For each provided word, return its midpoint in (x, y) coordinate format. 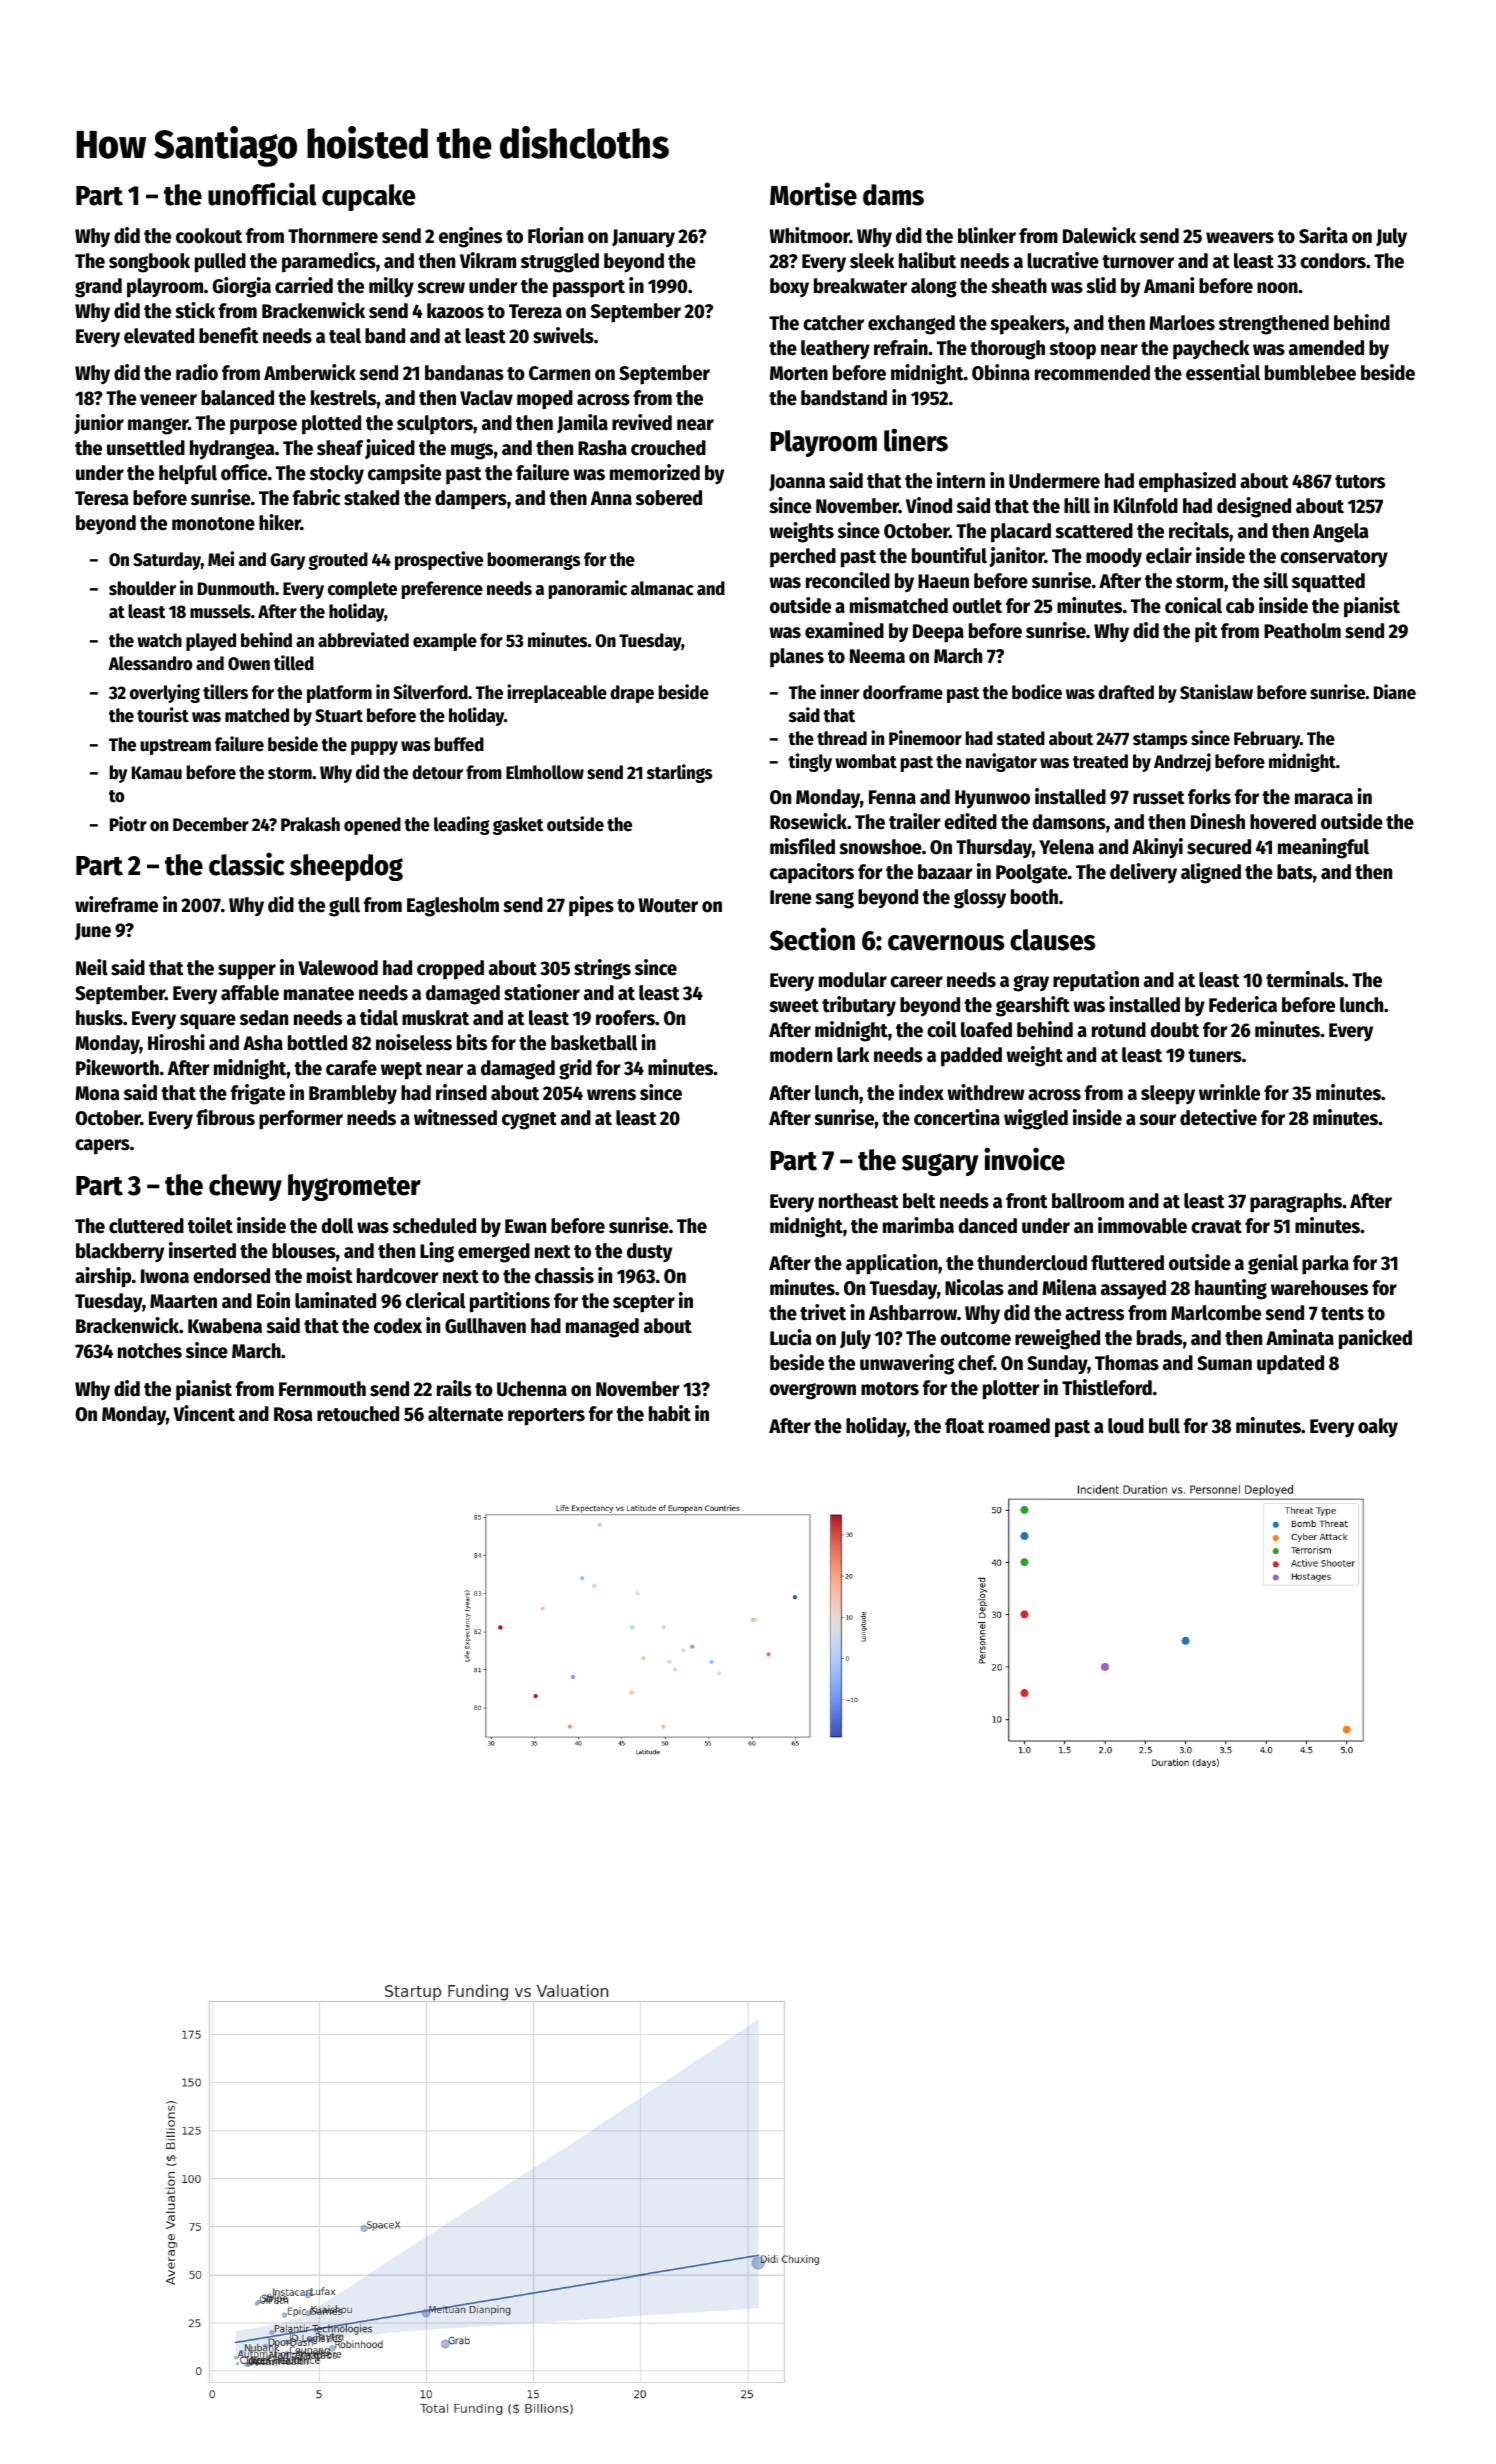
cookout (209, 236)
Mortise (813, 194)
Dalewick (1099, 235)
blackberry (120, 1253)
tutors (1360, 482)
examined (844, 630)
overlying (165, 693)
